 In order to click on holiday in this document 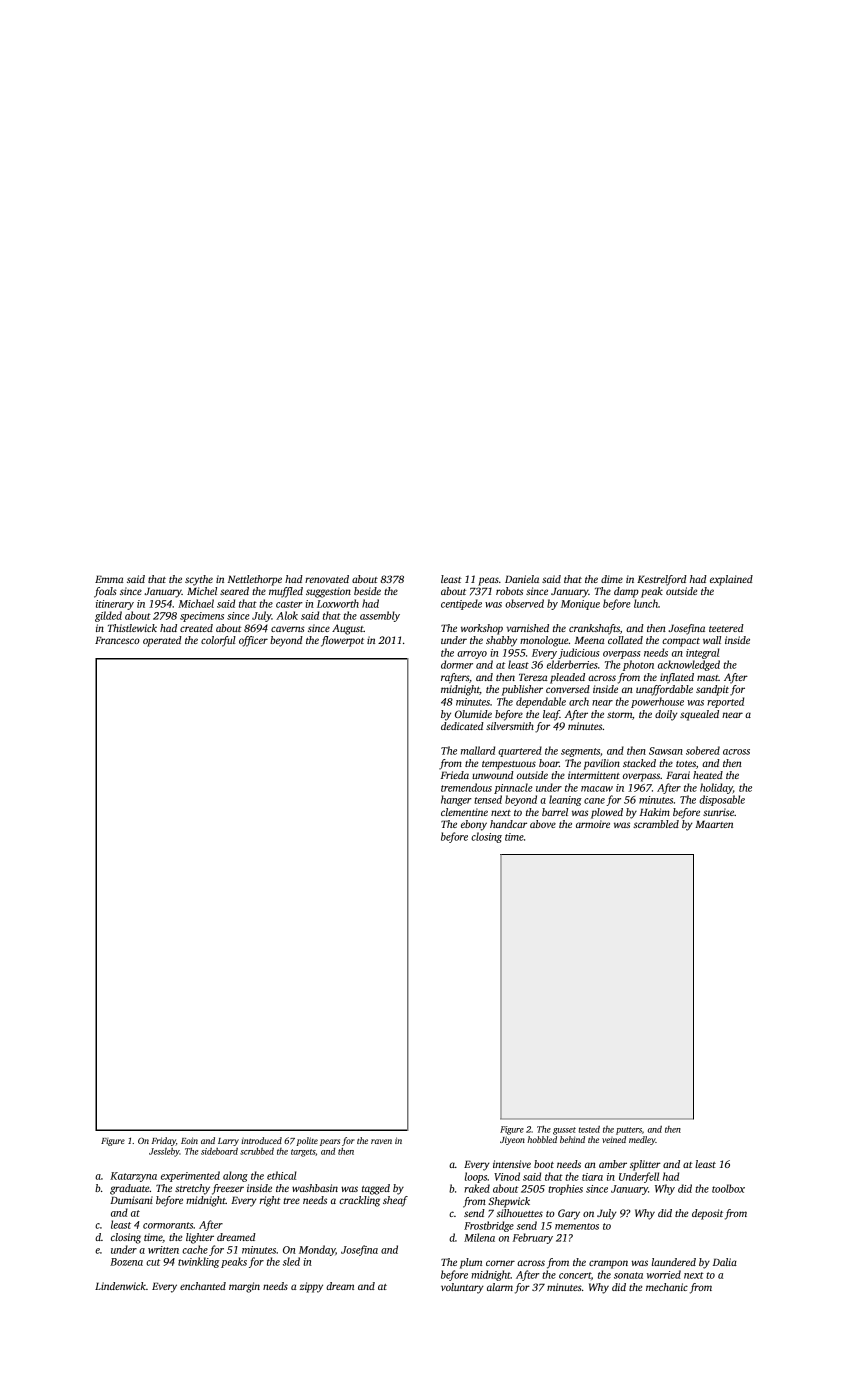, I will do `click(716, 788)`.
